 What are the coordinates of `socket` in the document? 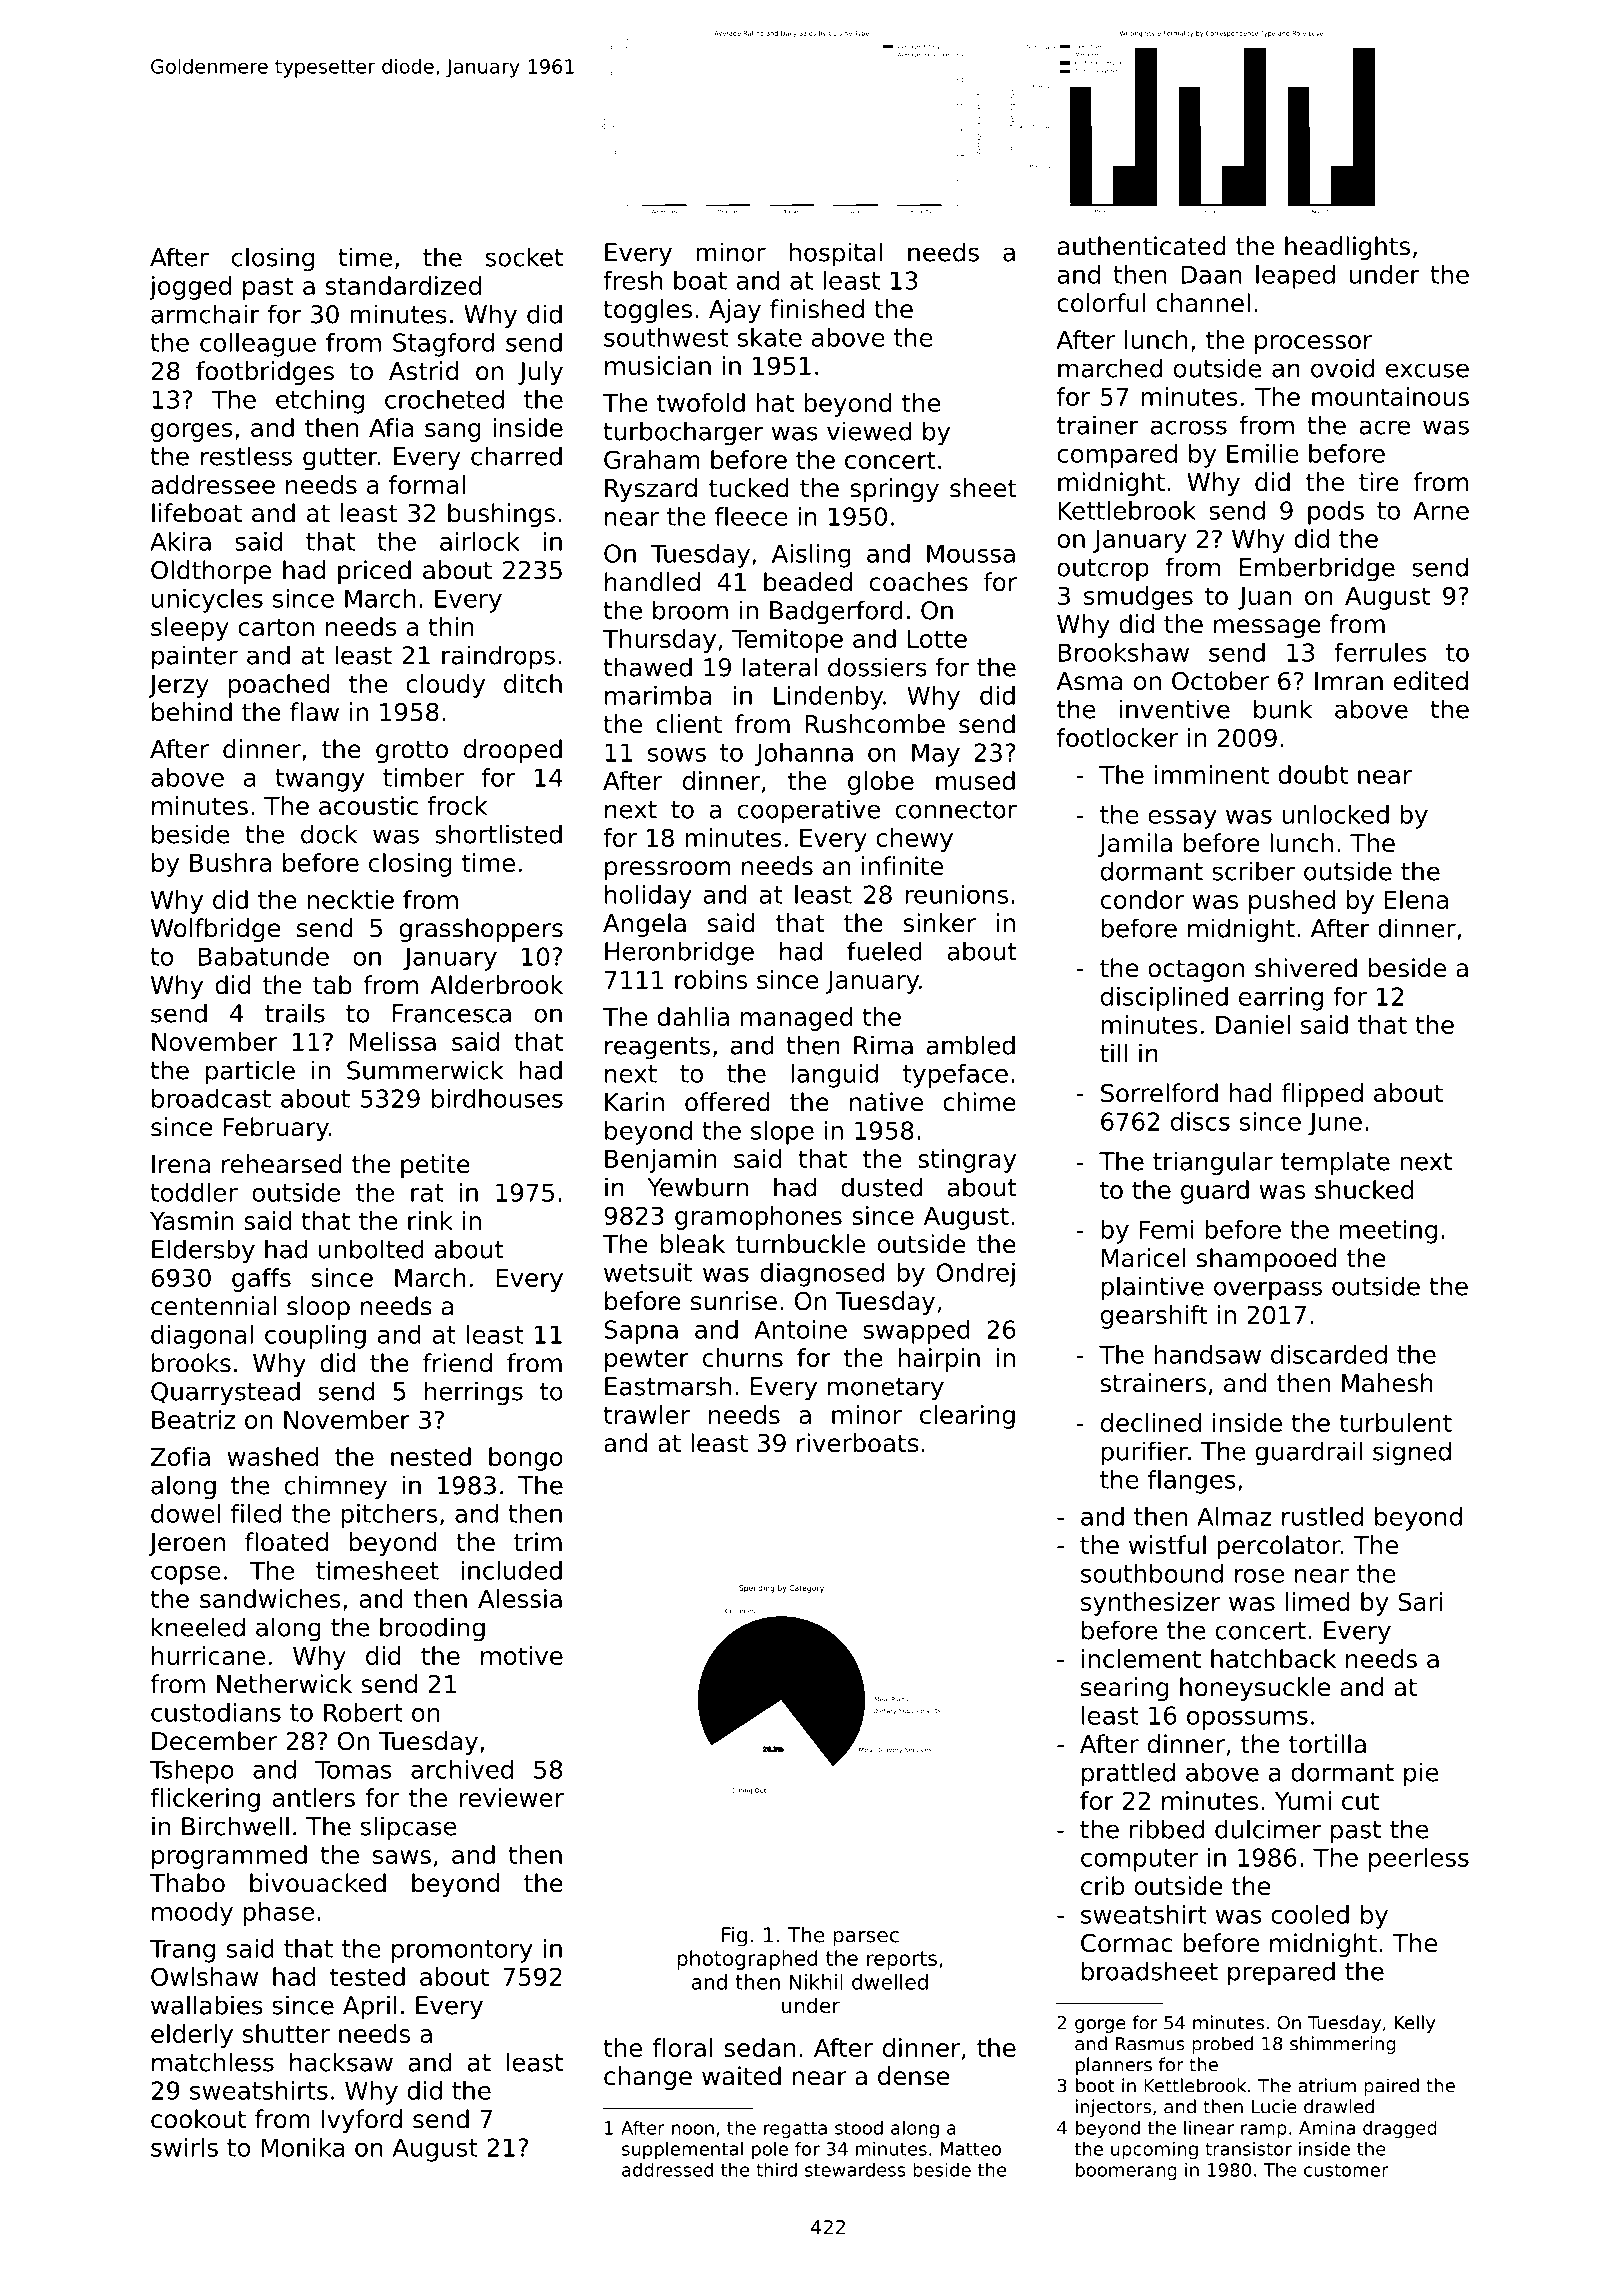 It's located at (524, 257).
